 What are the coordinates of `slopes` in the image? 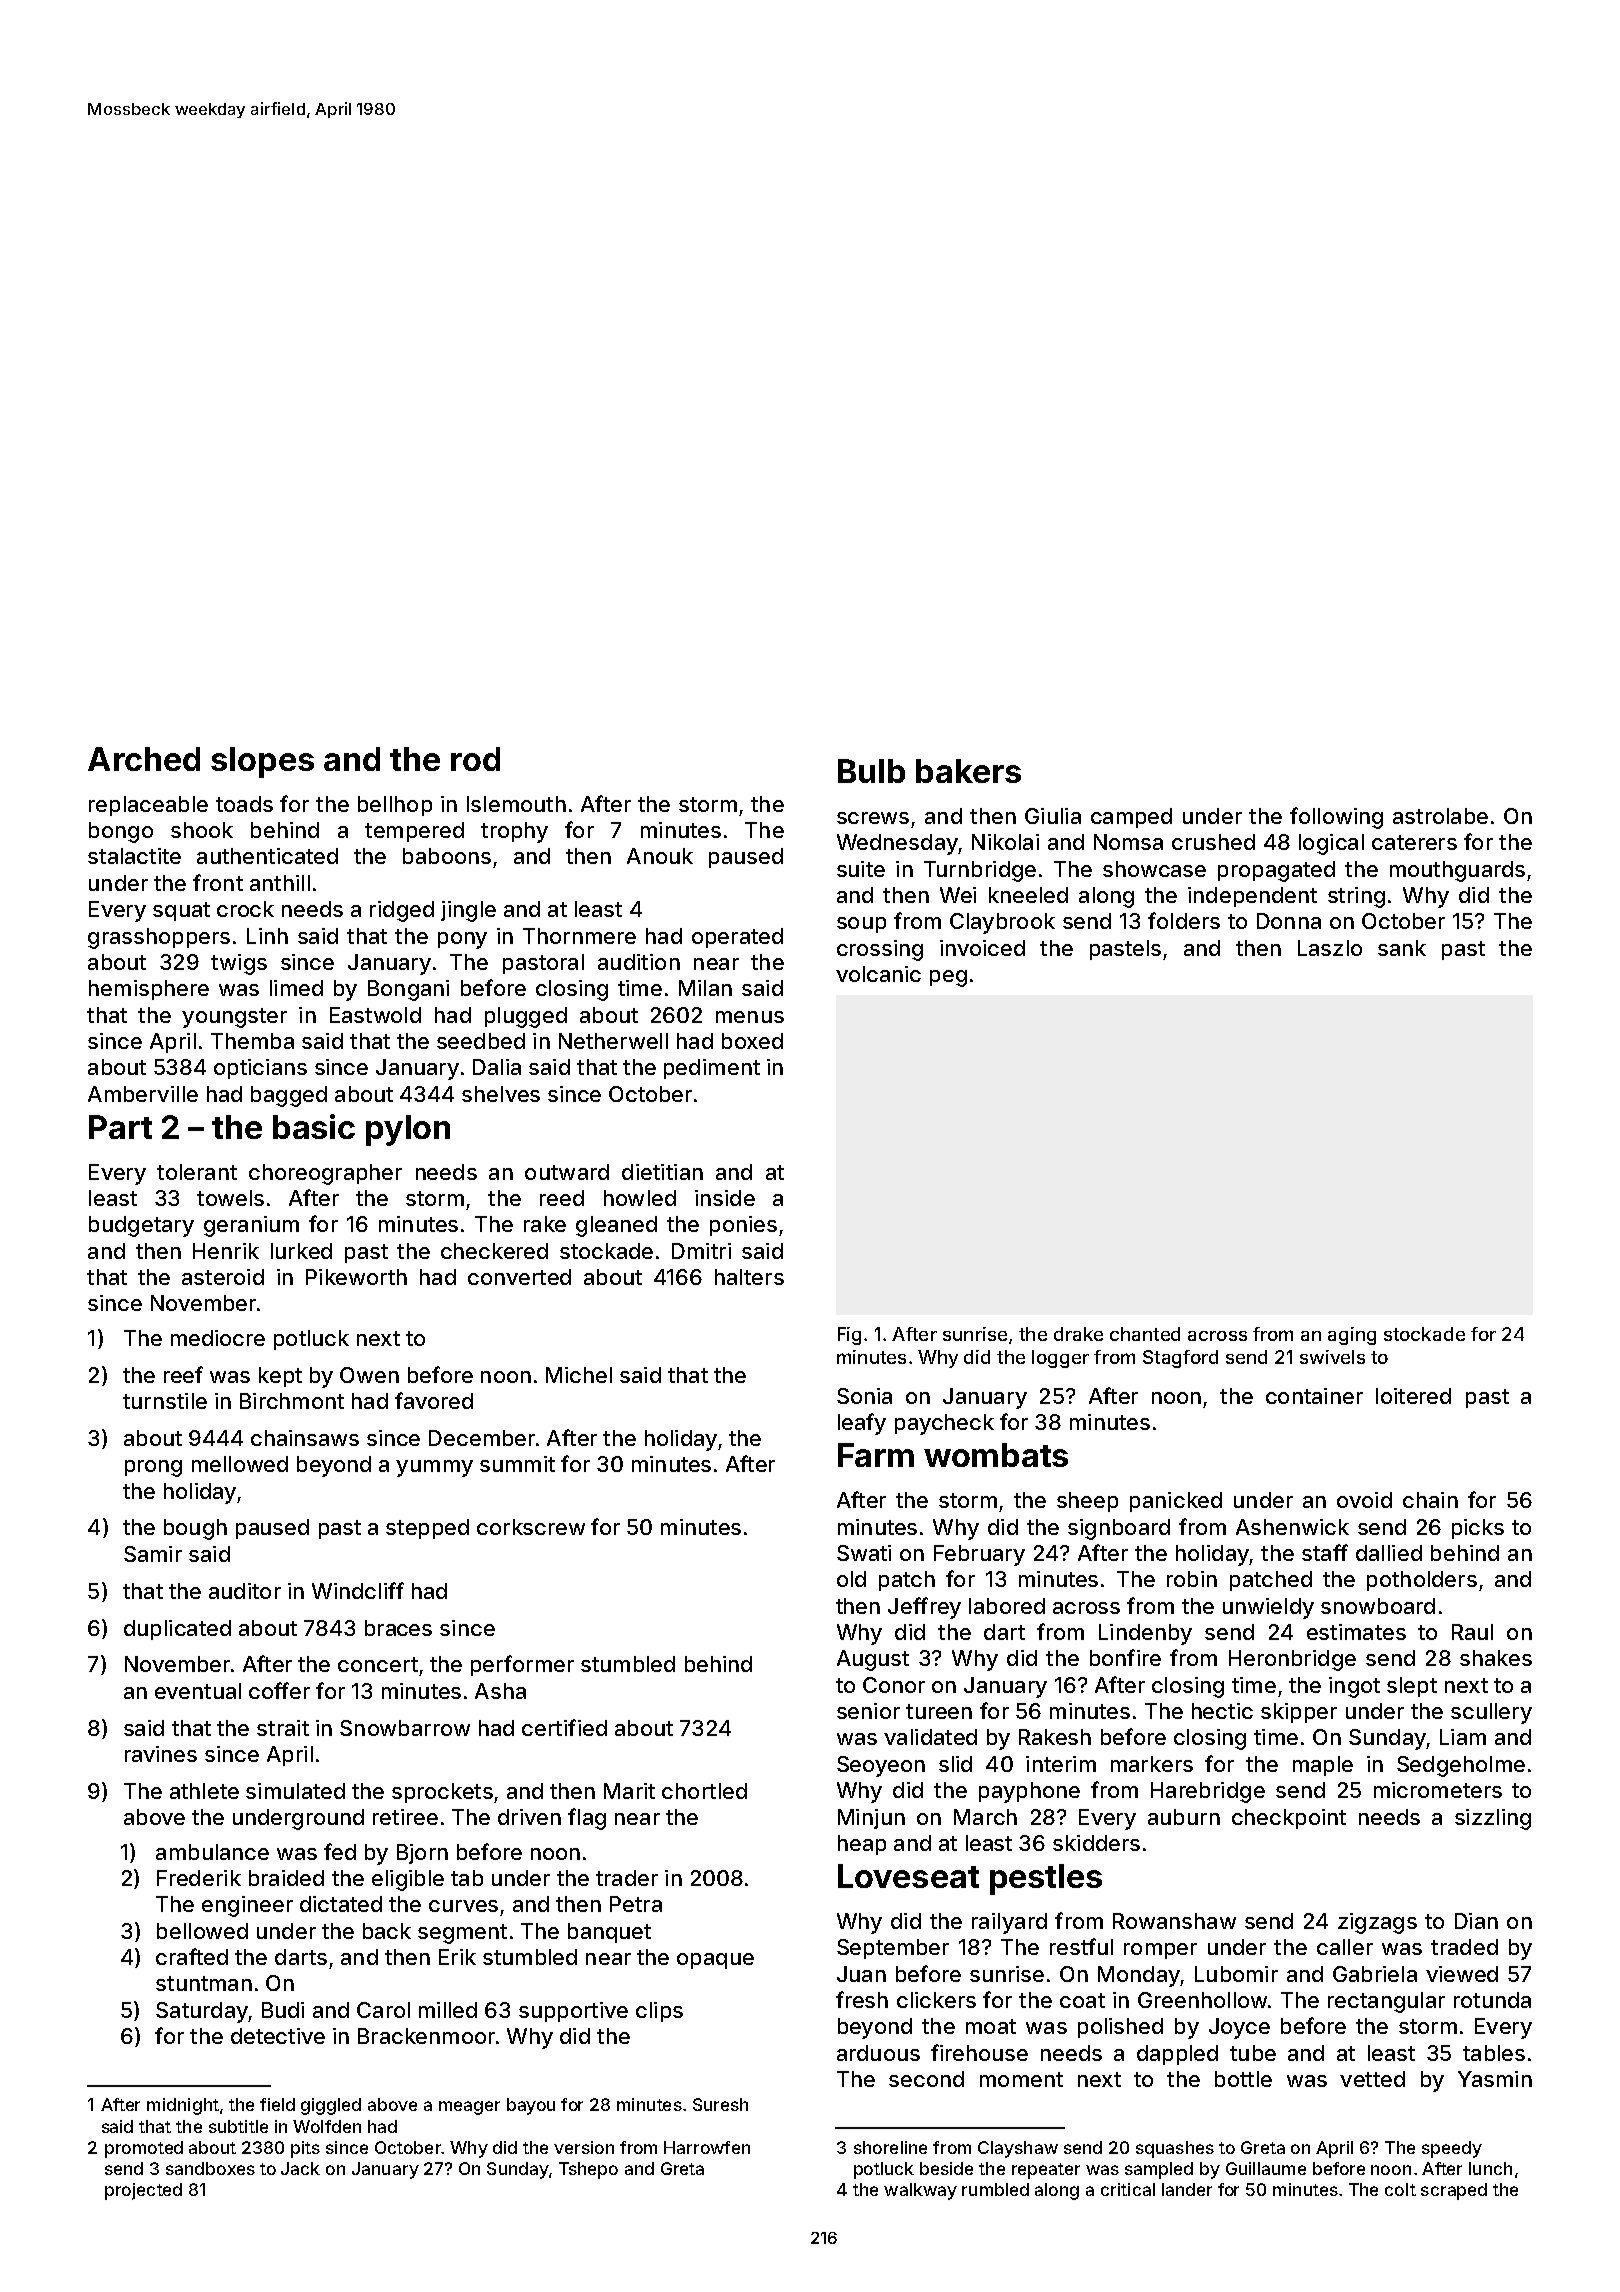 It's located at (262, 762).
